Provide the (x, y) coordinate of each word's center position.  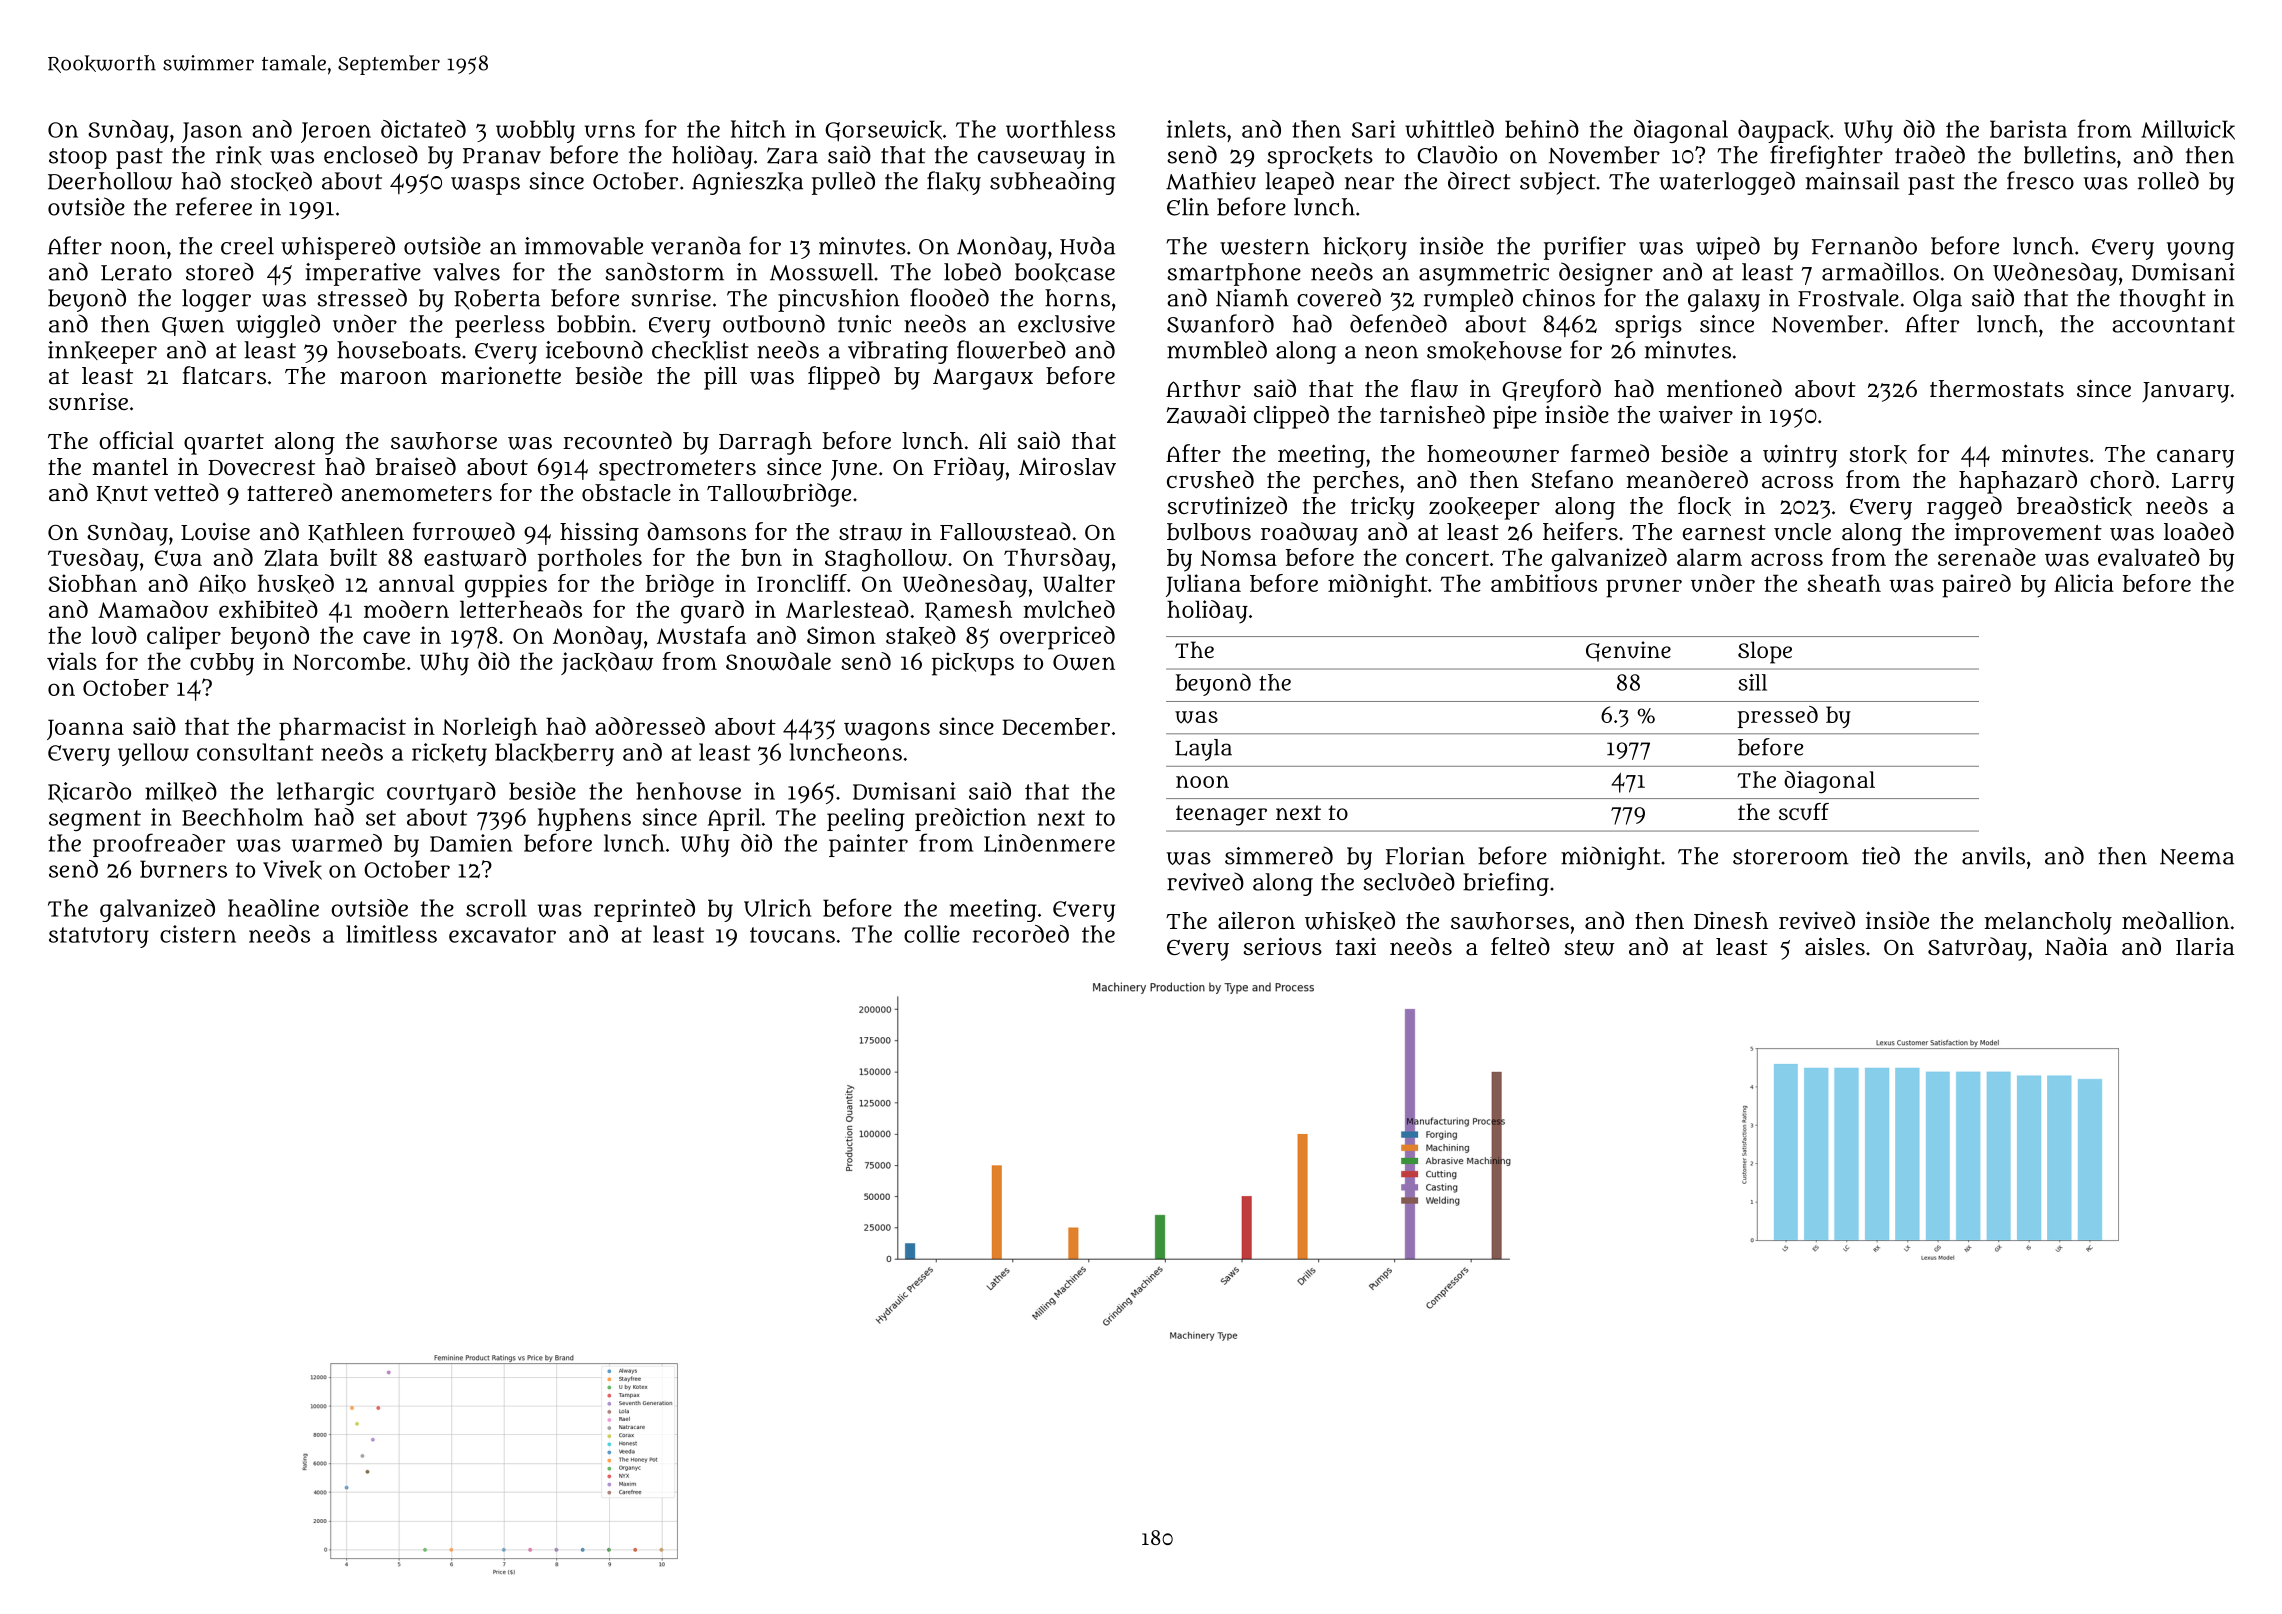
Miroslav (1067, 467)
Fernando (1864, 245)
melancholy (2048, 923)
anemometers (416, 493)
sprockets (1320, 157)
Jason (212, 132)
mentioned (1724, 388)
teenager (1221, 815)
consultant (255, 752)
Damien (471, 843)
